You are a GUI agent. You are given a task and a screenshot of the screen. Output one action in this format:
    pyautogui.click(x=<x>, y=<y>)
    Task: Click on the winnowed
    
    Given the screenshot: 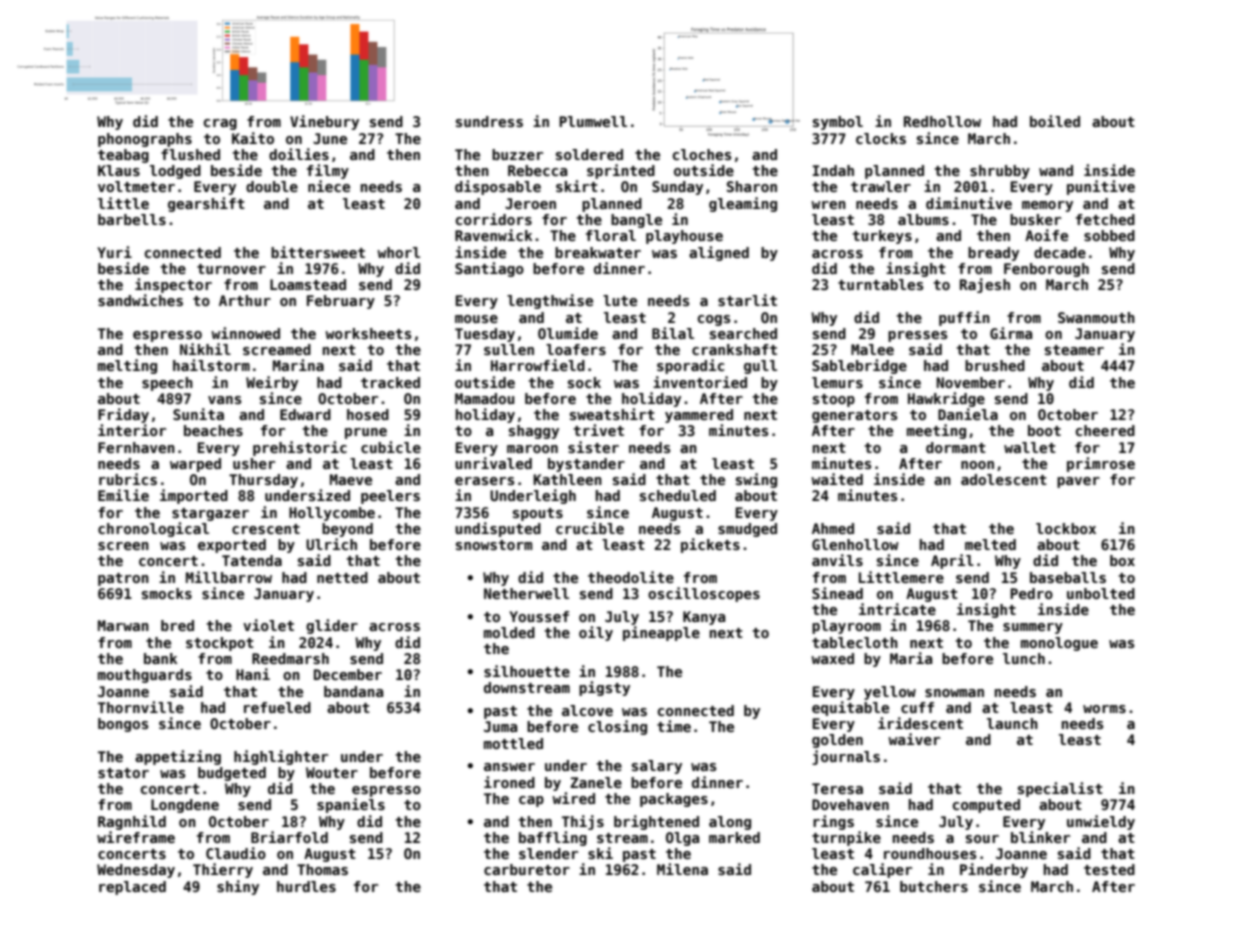 What is the action you would take?
    pyautogui.click(x=245, y=333)
